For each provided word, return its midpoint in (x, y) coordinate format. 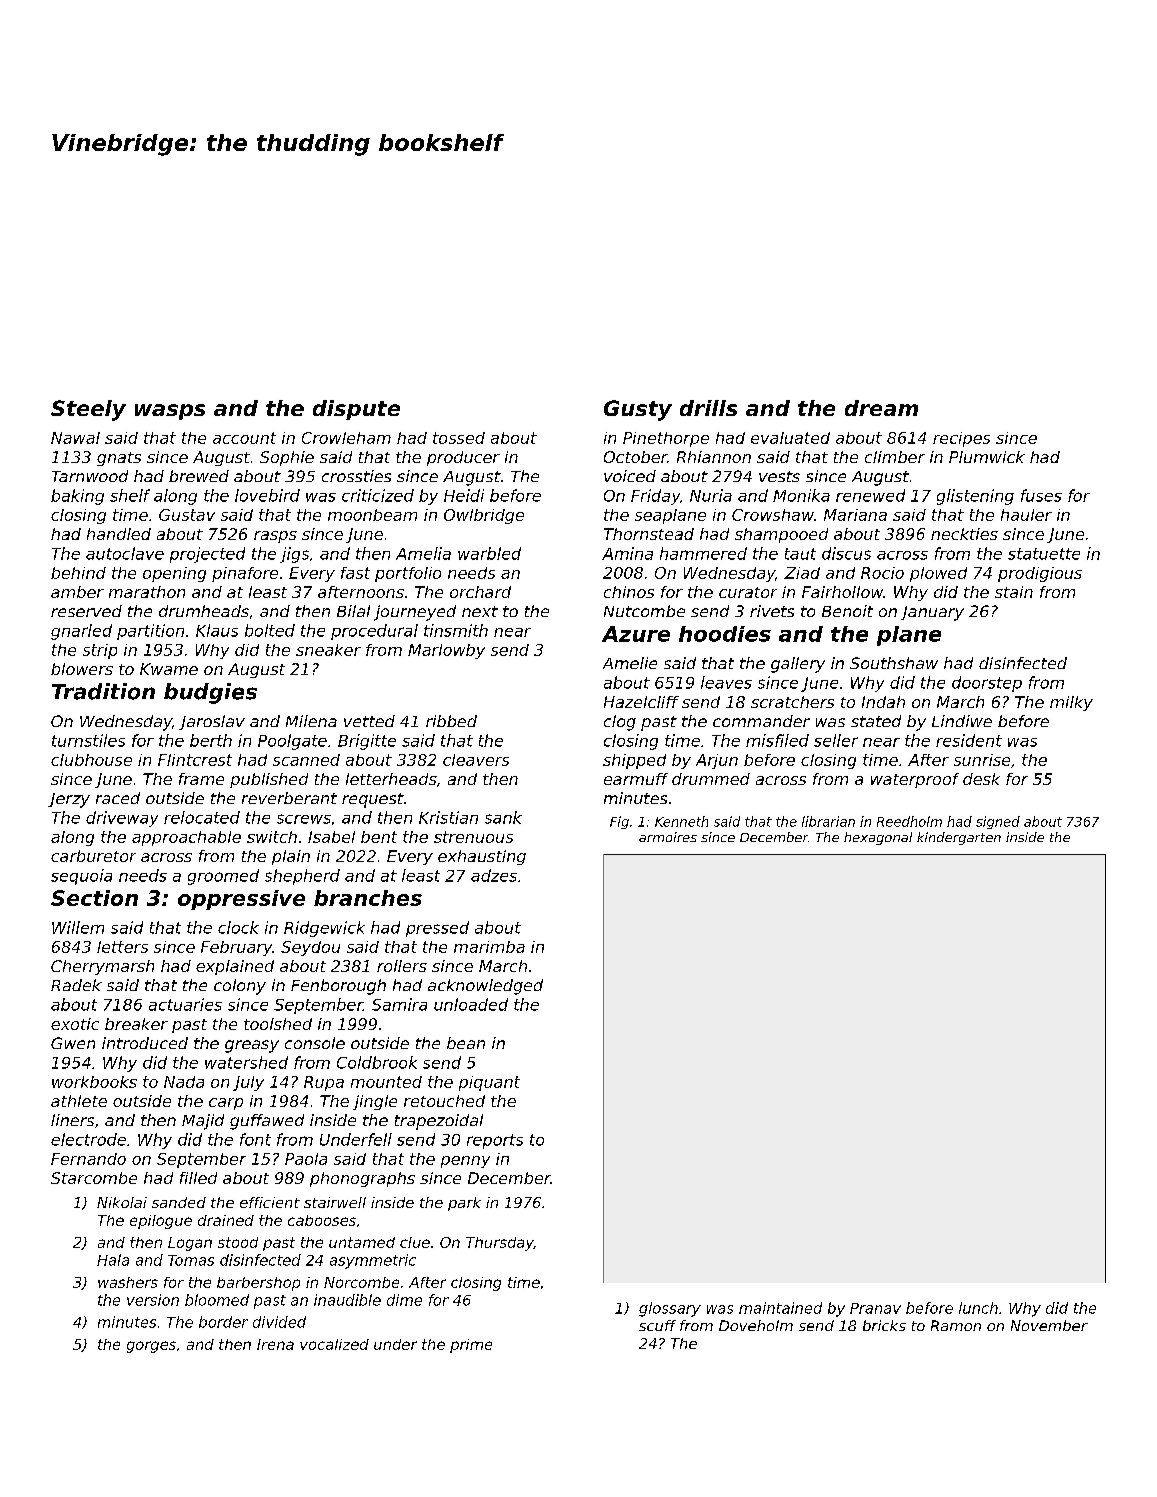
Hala (113, 1260)
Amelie (630, 663)
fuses (1041, 495)
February (236, 948)
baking (77, 497)
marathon (147, 592)
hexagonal (878, 838)
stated (876, 721)
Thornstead (649, 534)
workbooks (94, 1082)
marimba (489, 947)
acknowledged (485, 987)
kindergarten (959, 838)
